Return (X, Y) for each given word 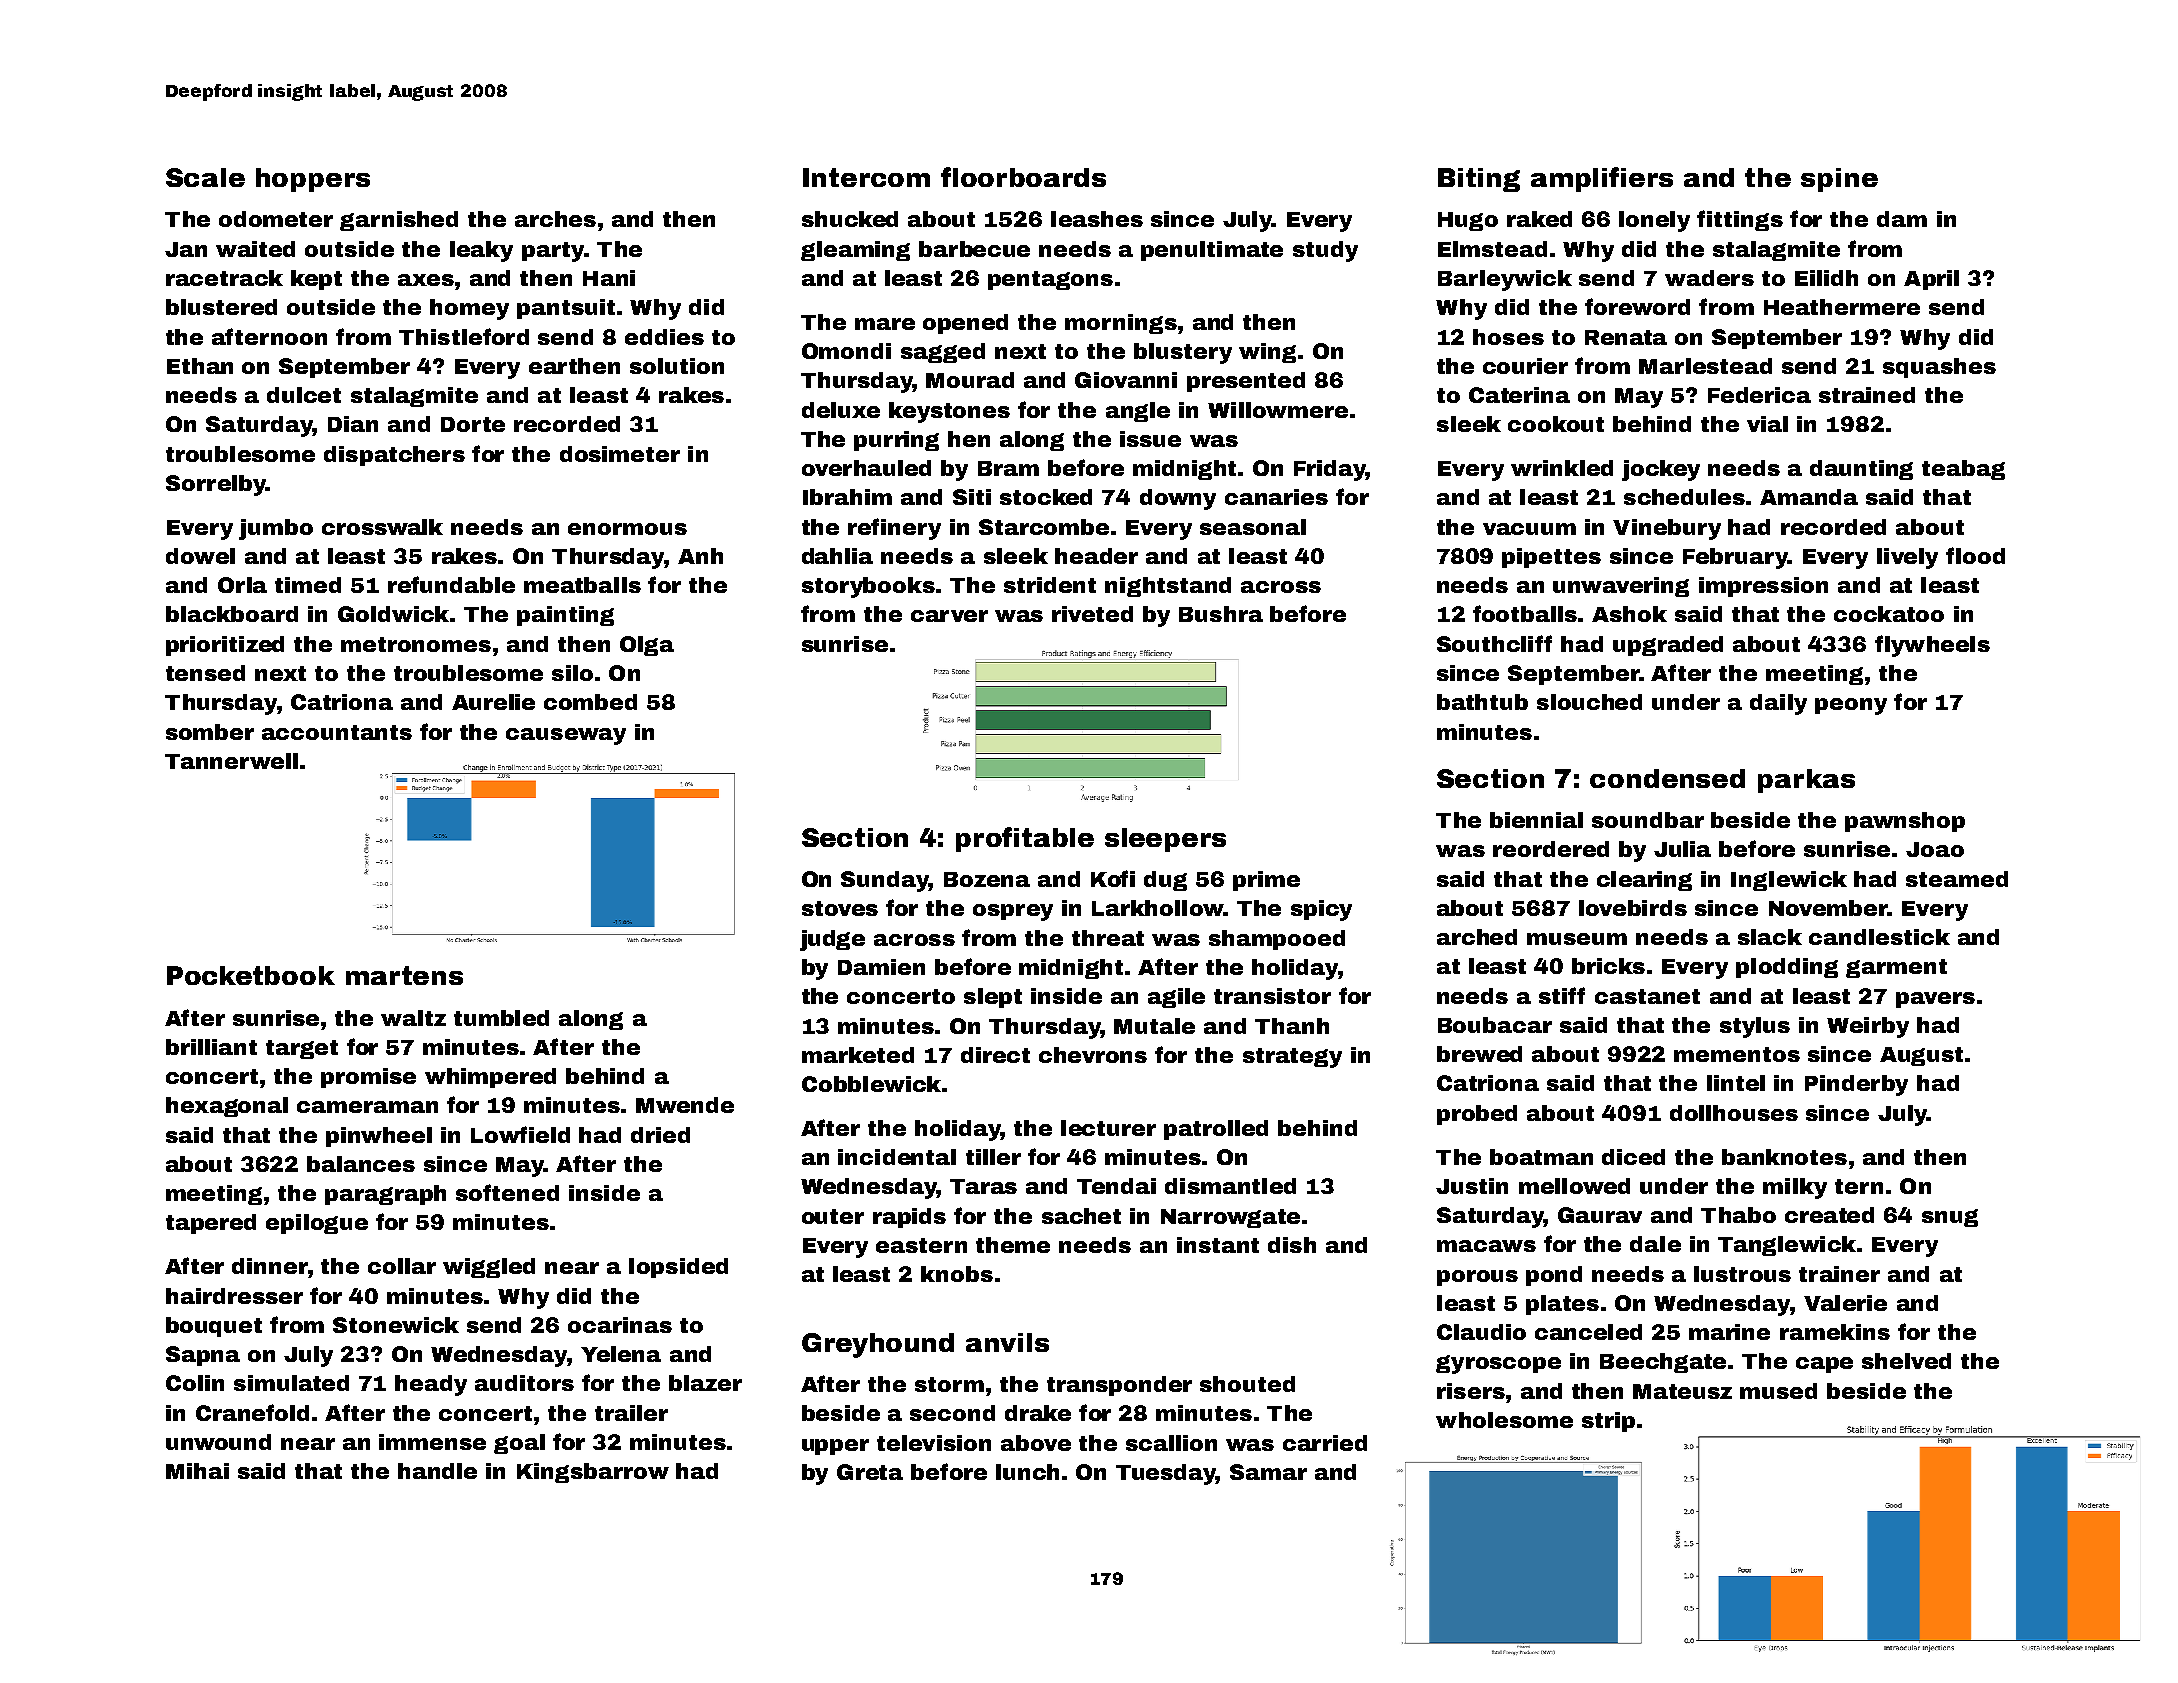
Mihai (197, 1471)
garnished (399, 221)
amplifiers (1602, 179)
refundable (451, 584)
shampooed (1277, 940)
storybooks (868, 587)
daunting (1861, 470)
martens (404, 975)
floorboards (1023, 177)
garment (1896, 968)
